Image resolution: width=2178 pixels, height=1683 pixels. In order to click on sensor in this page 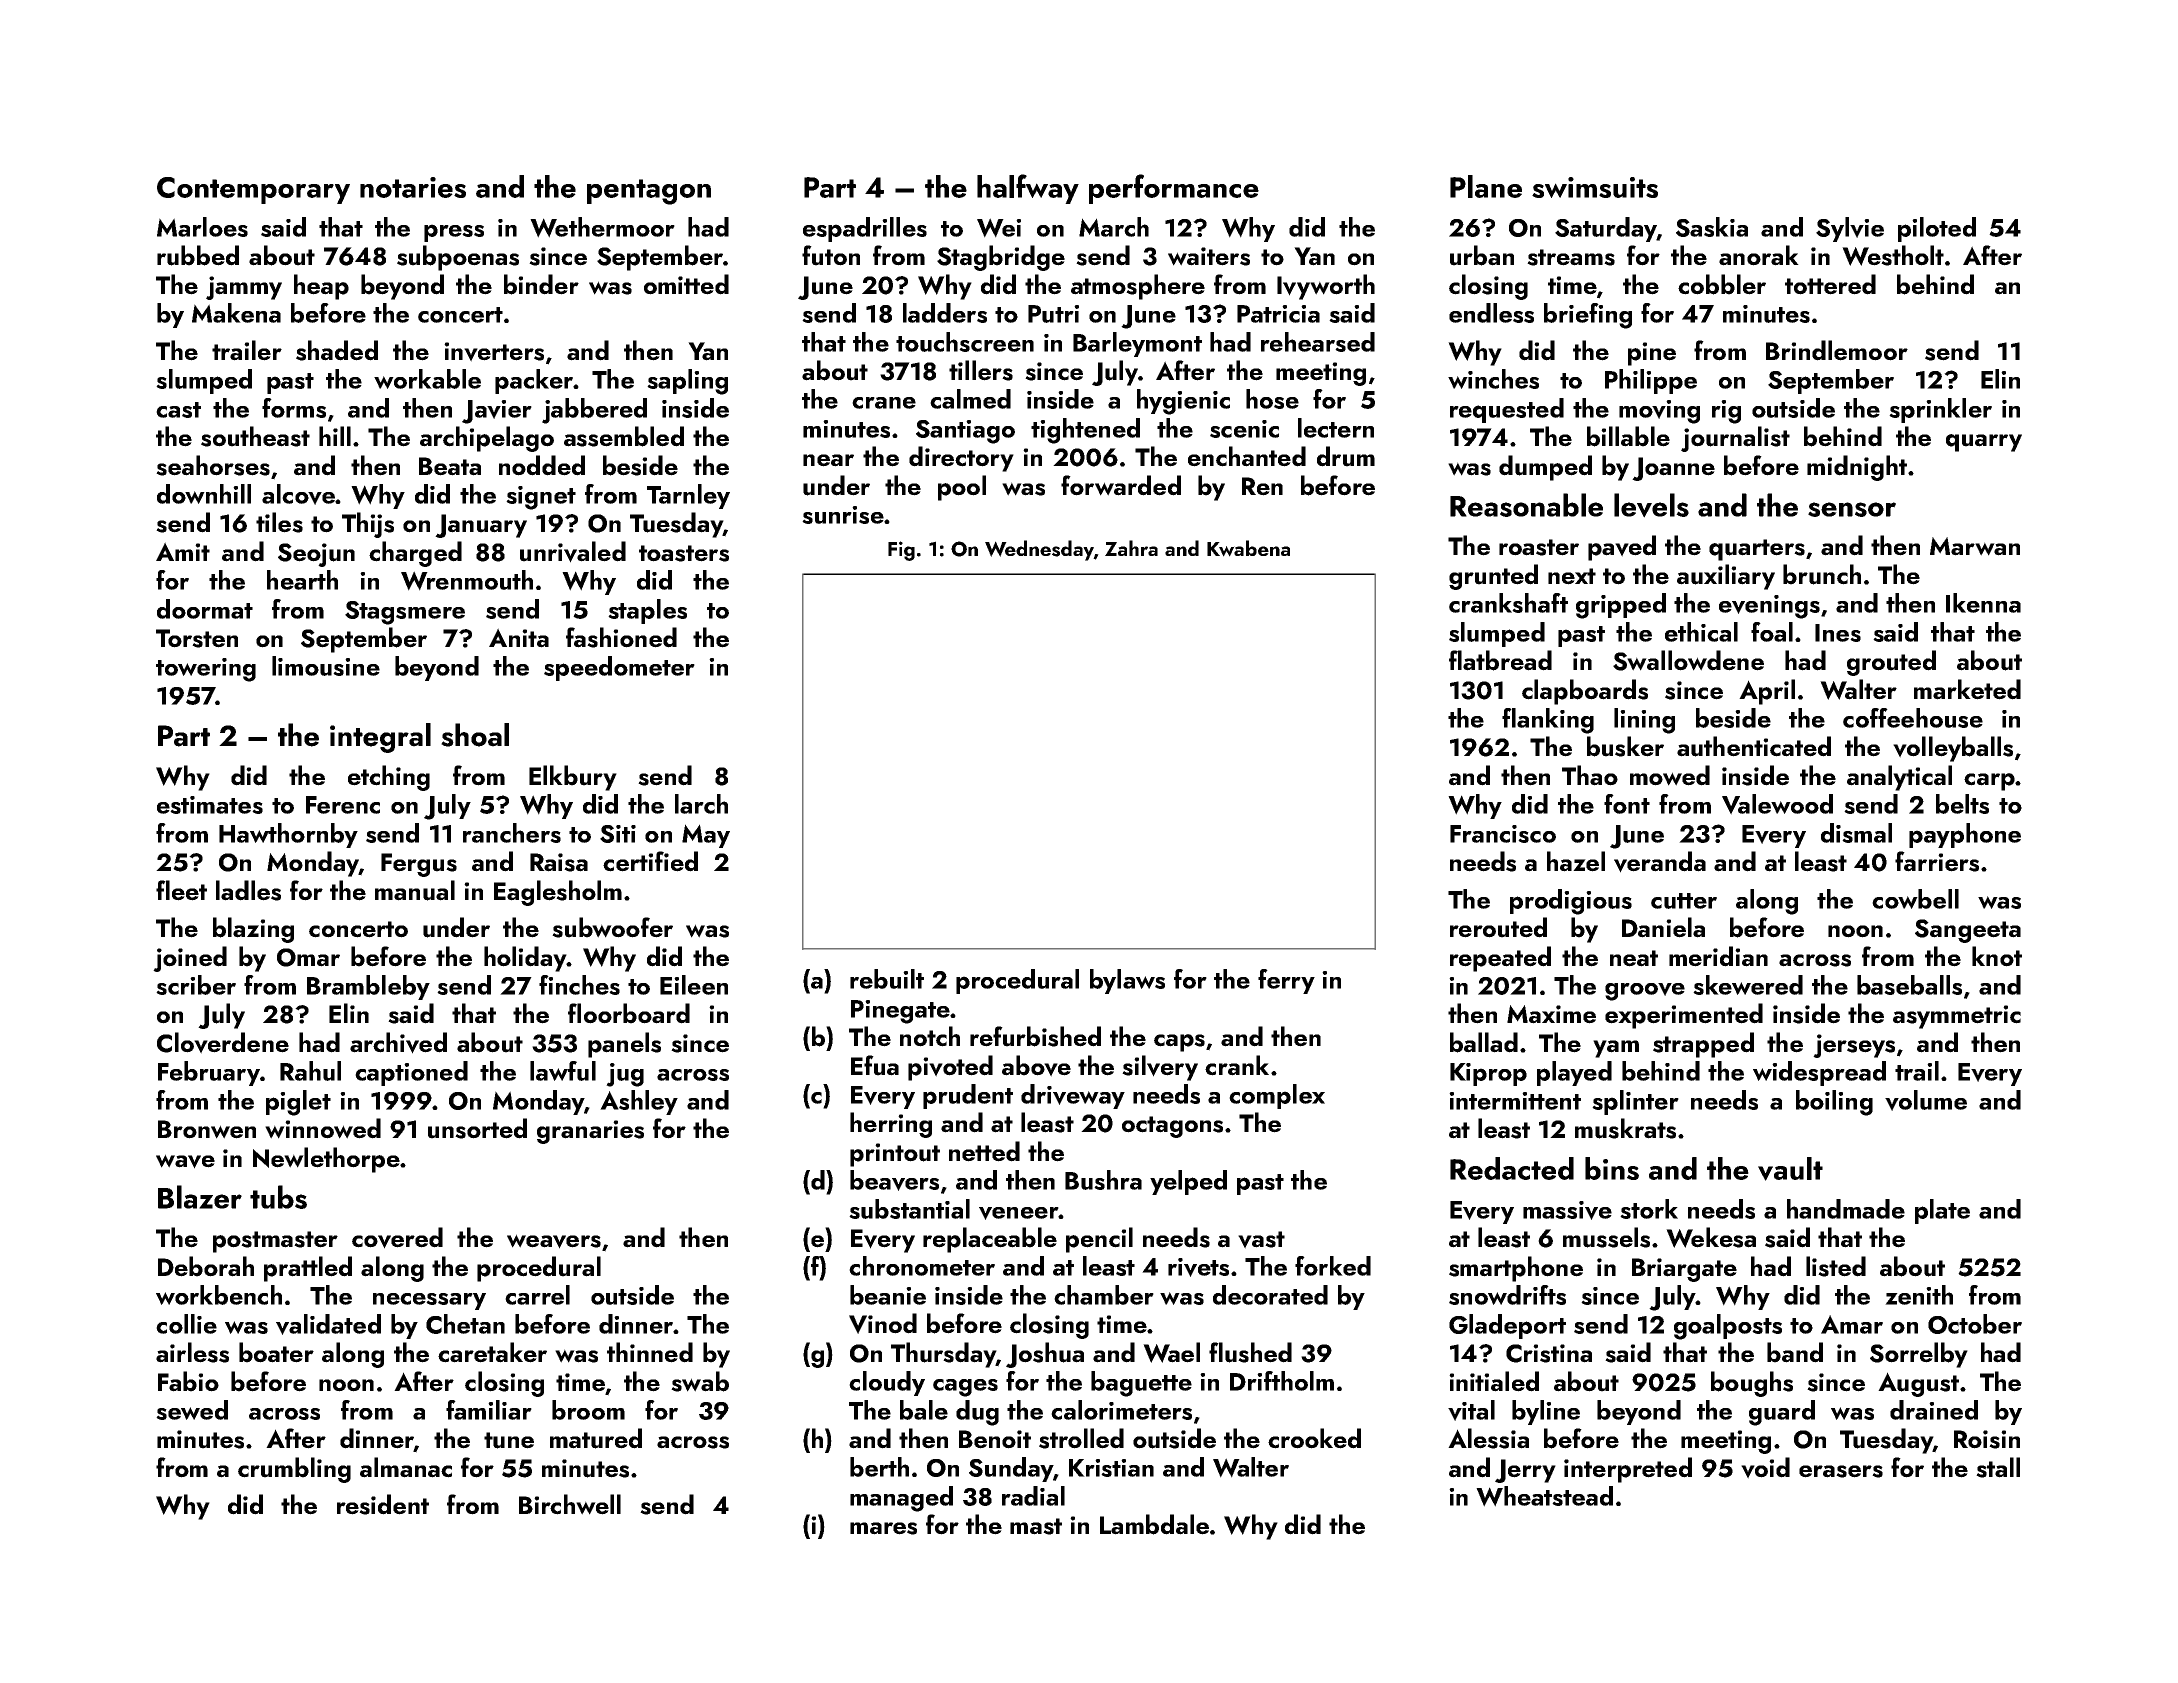, I will do `click(1852, 509)`.
